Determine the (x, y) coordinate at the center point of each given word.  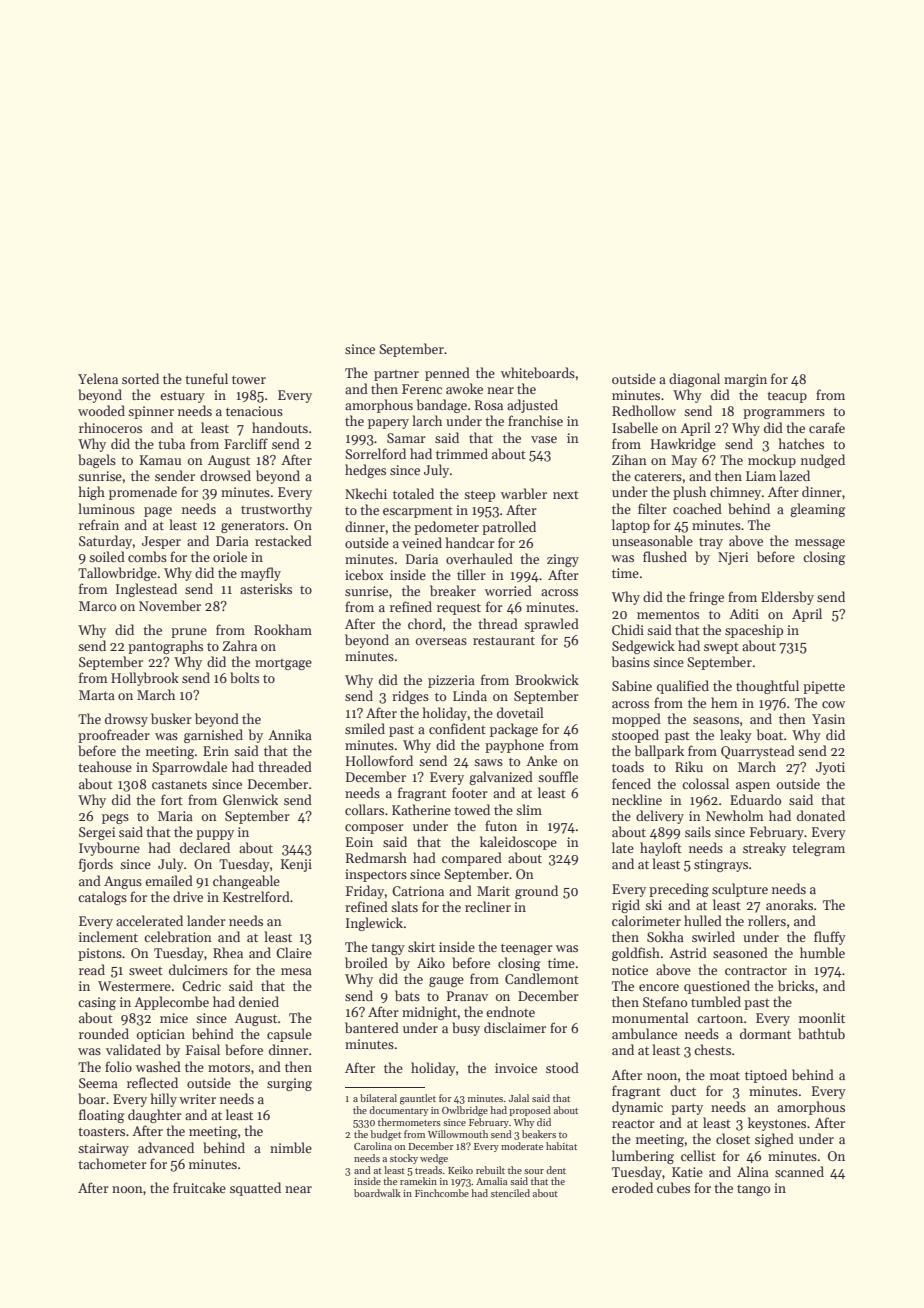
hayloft (661, 849)
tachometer (112, 1163)
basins (631, 661)
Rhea (228, 952)
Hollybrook (145, 679)
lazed (794, 475)
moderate (522, 1146)
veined (422, 542)
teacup (787, 397)
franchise (535, 420)
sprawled (551, 625)
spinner (151, 412)
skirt (421, 946)
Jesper (161, 542)
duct (683, 1090)
